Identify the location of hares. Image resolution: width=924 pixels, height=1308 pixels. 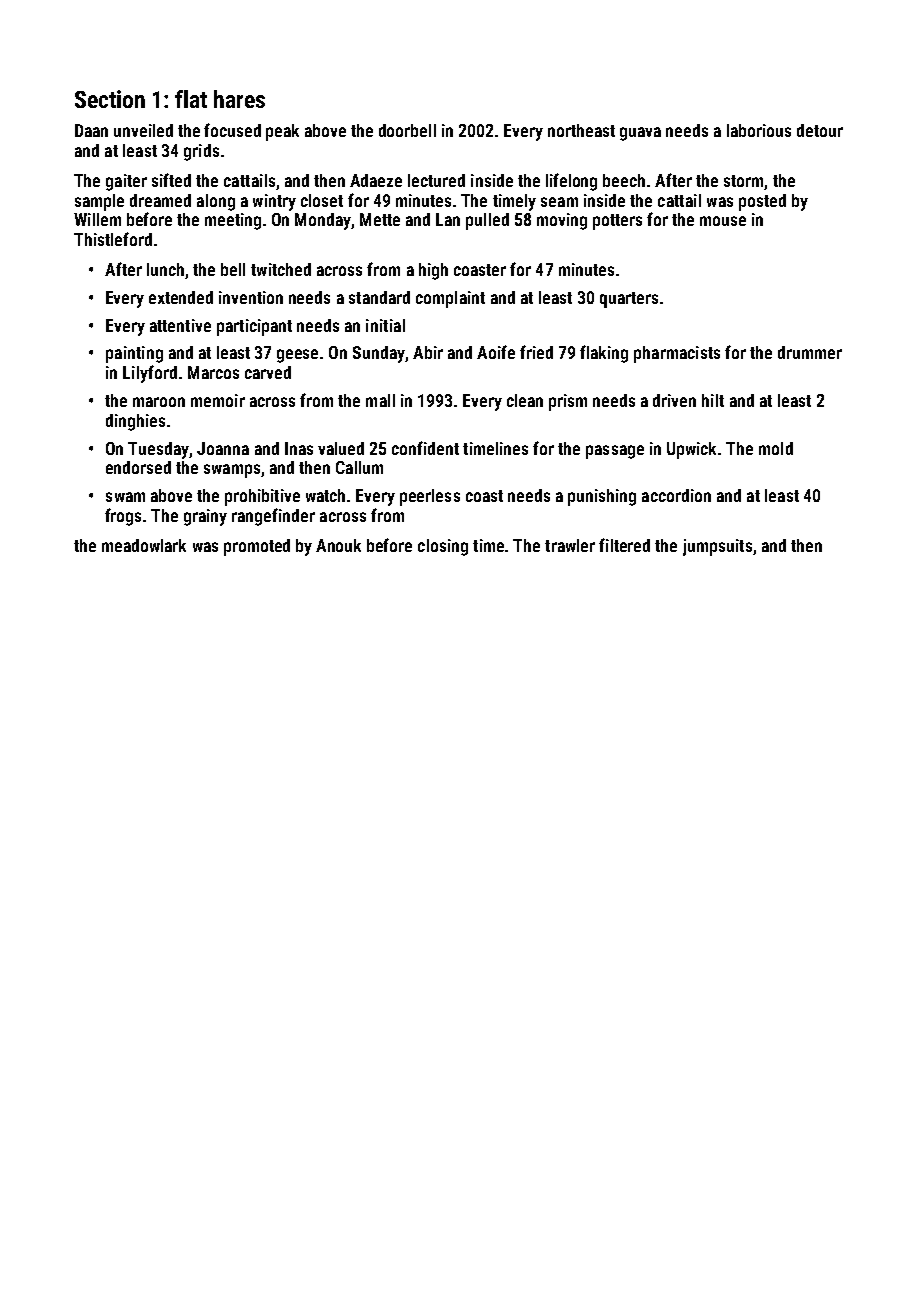
(239, 99).
